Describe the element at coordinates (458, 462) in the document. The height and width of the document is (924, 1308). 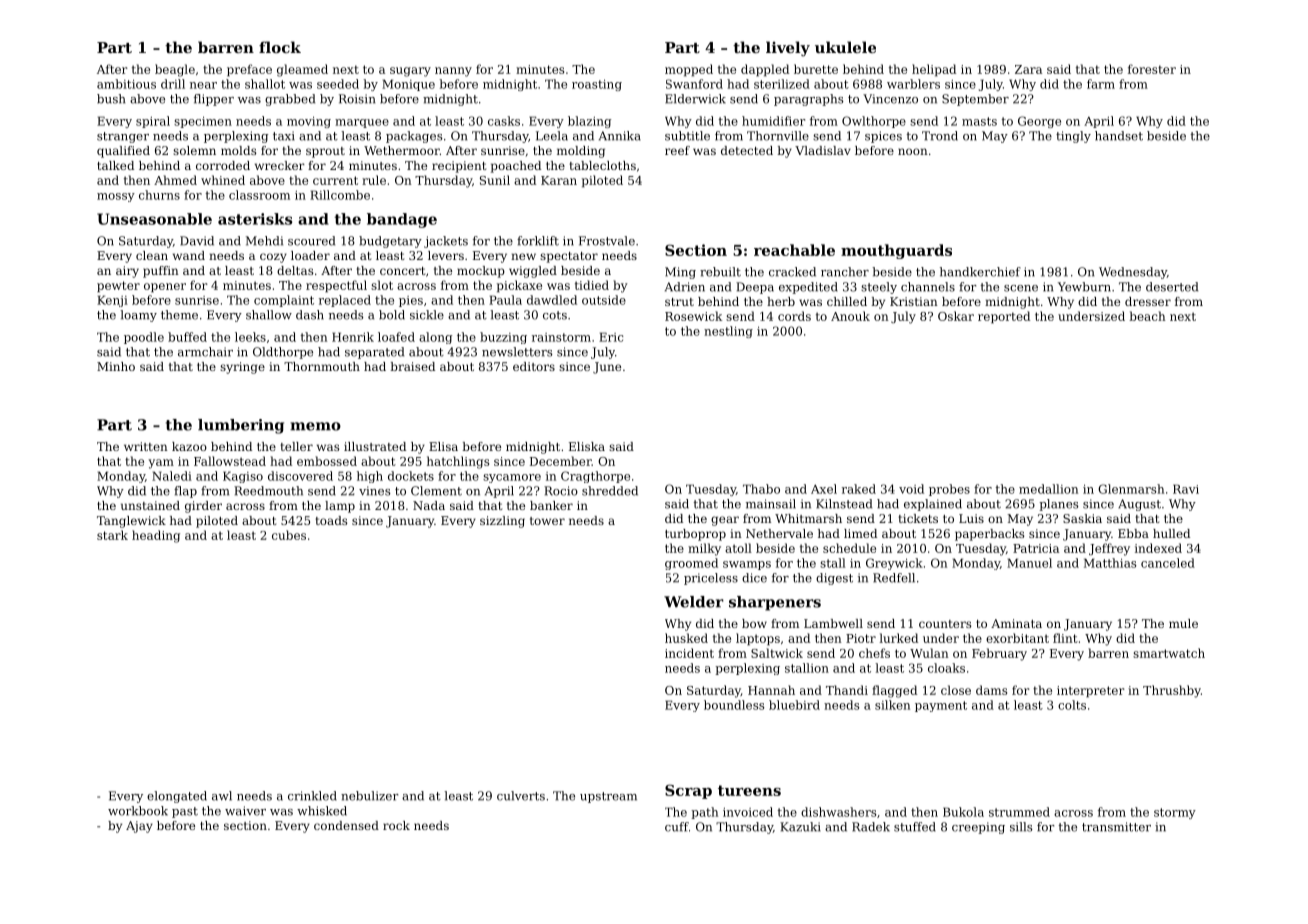
I see `hatchlings` at that location.
